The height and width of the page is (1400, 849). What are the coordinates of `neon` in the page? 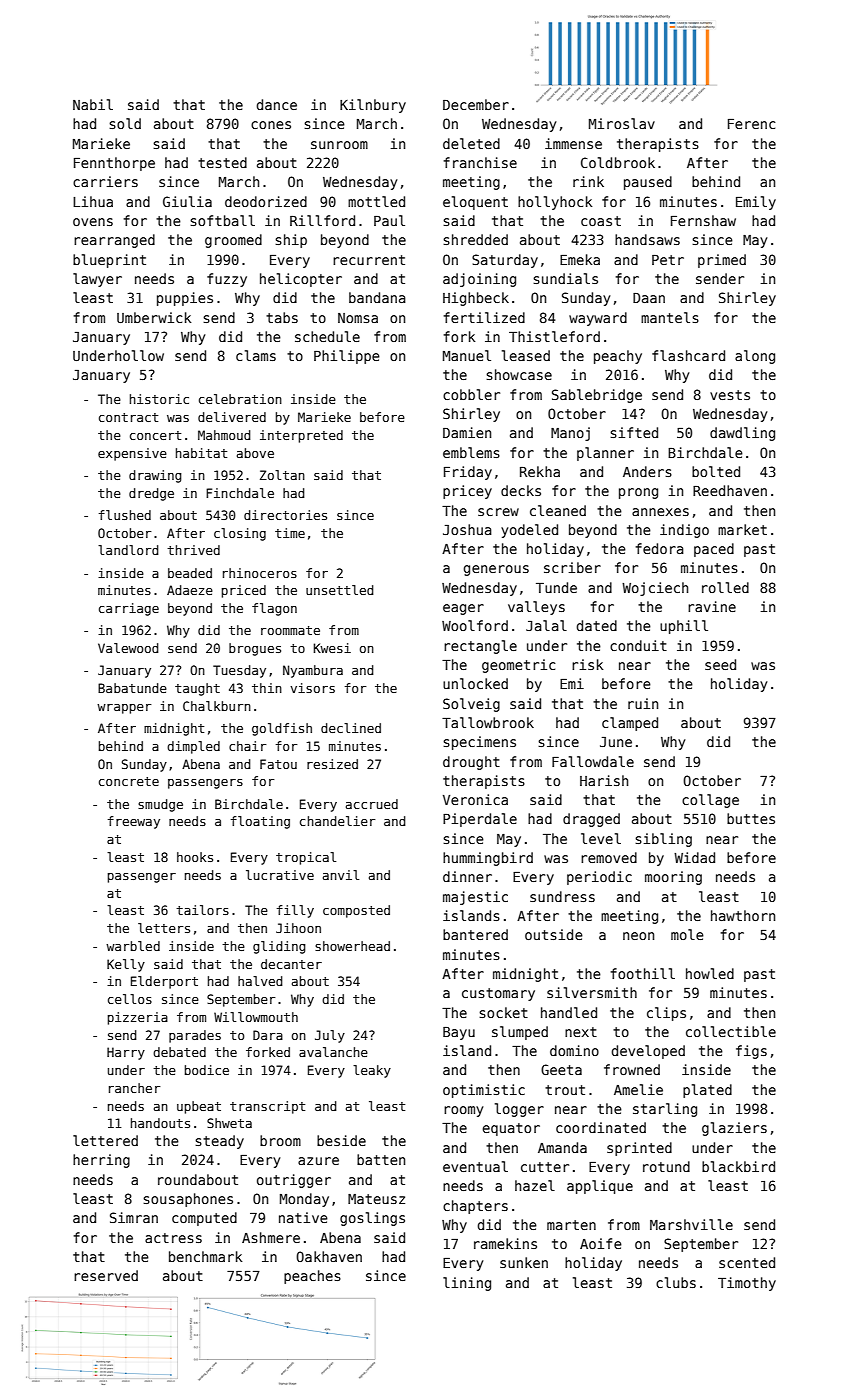 It's located at (638, 936).
